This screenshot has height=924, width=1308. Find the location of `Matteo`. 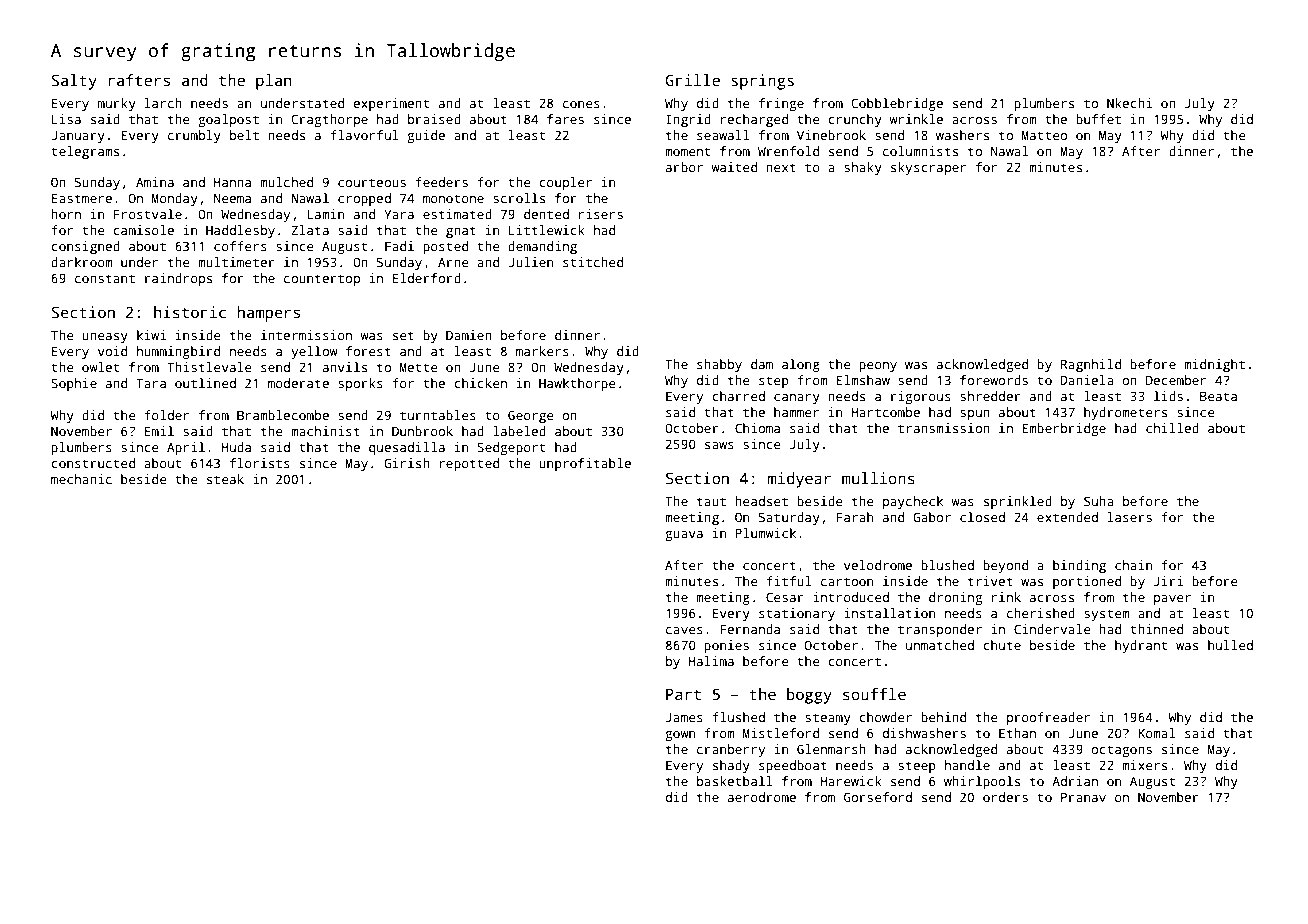

Matteo is located at coordinates (1044, 135).
